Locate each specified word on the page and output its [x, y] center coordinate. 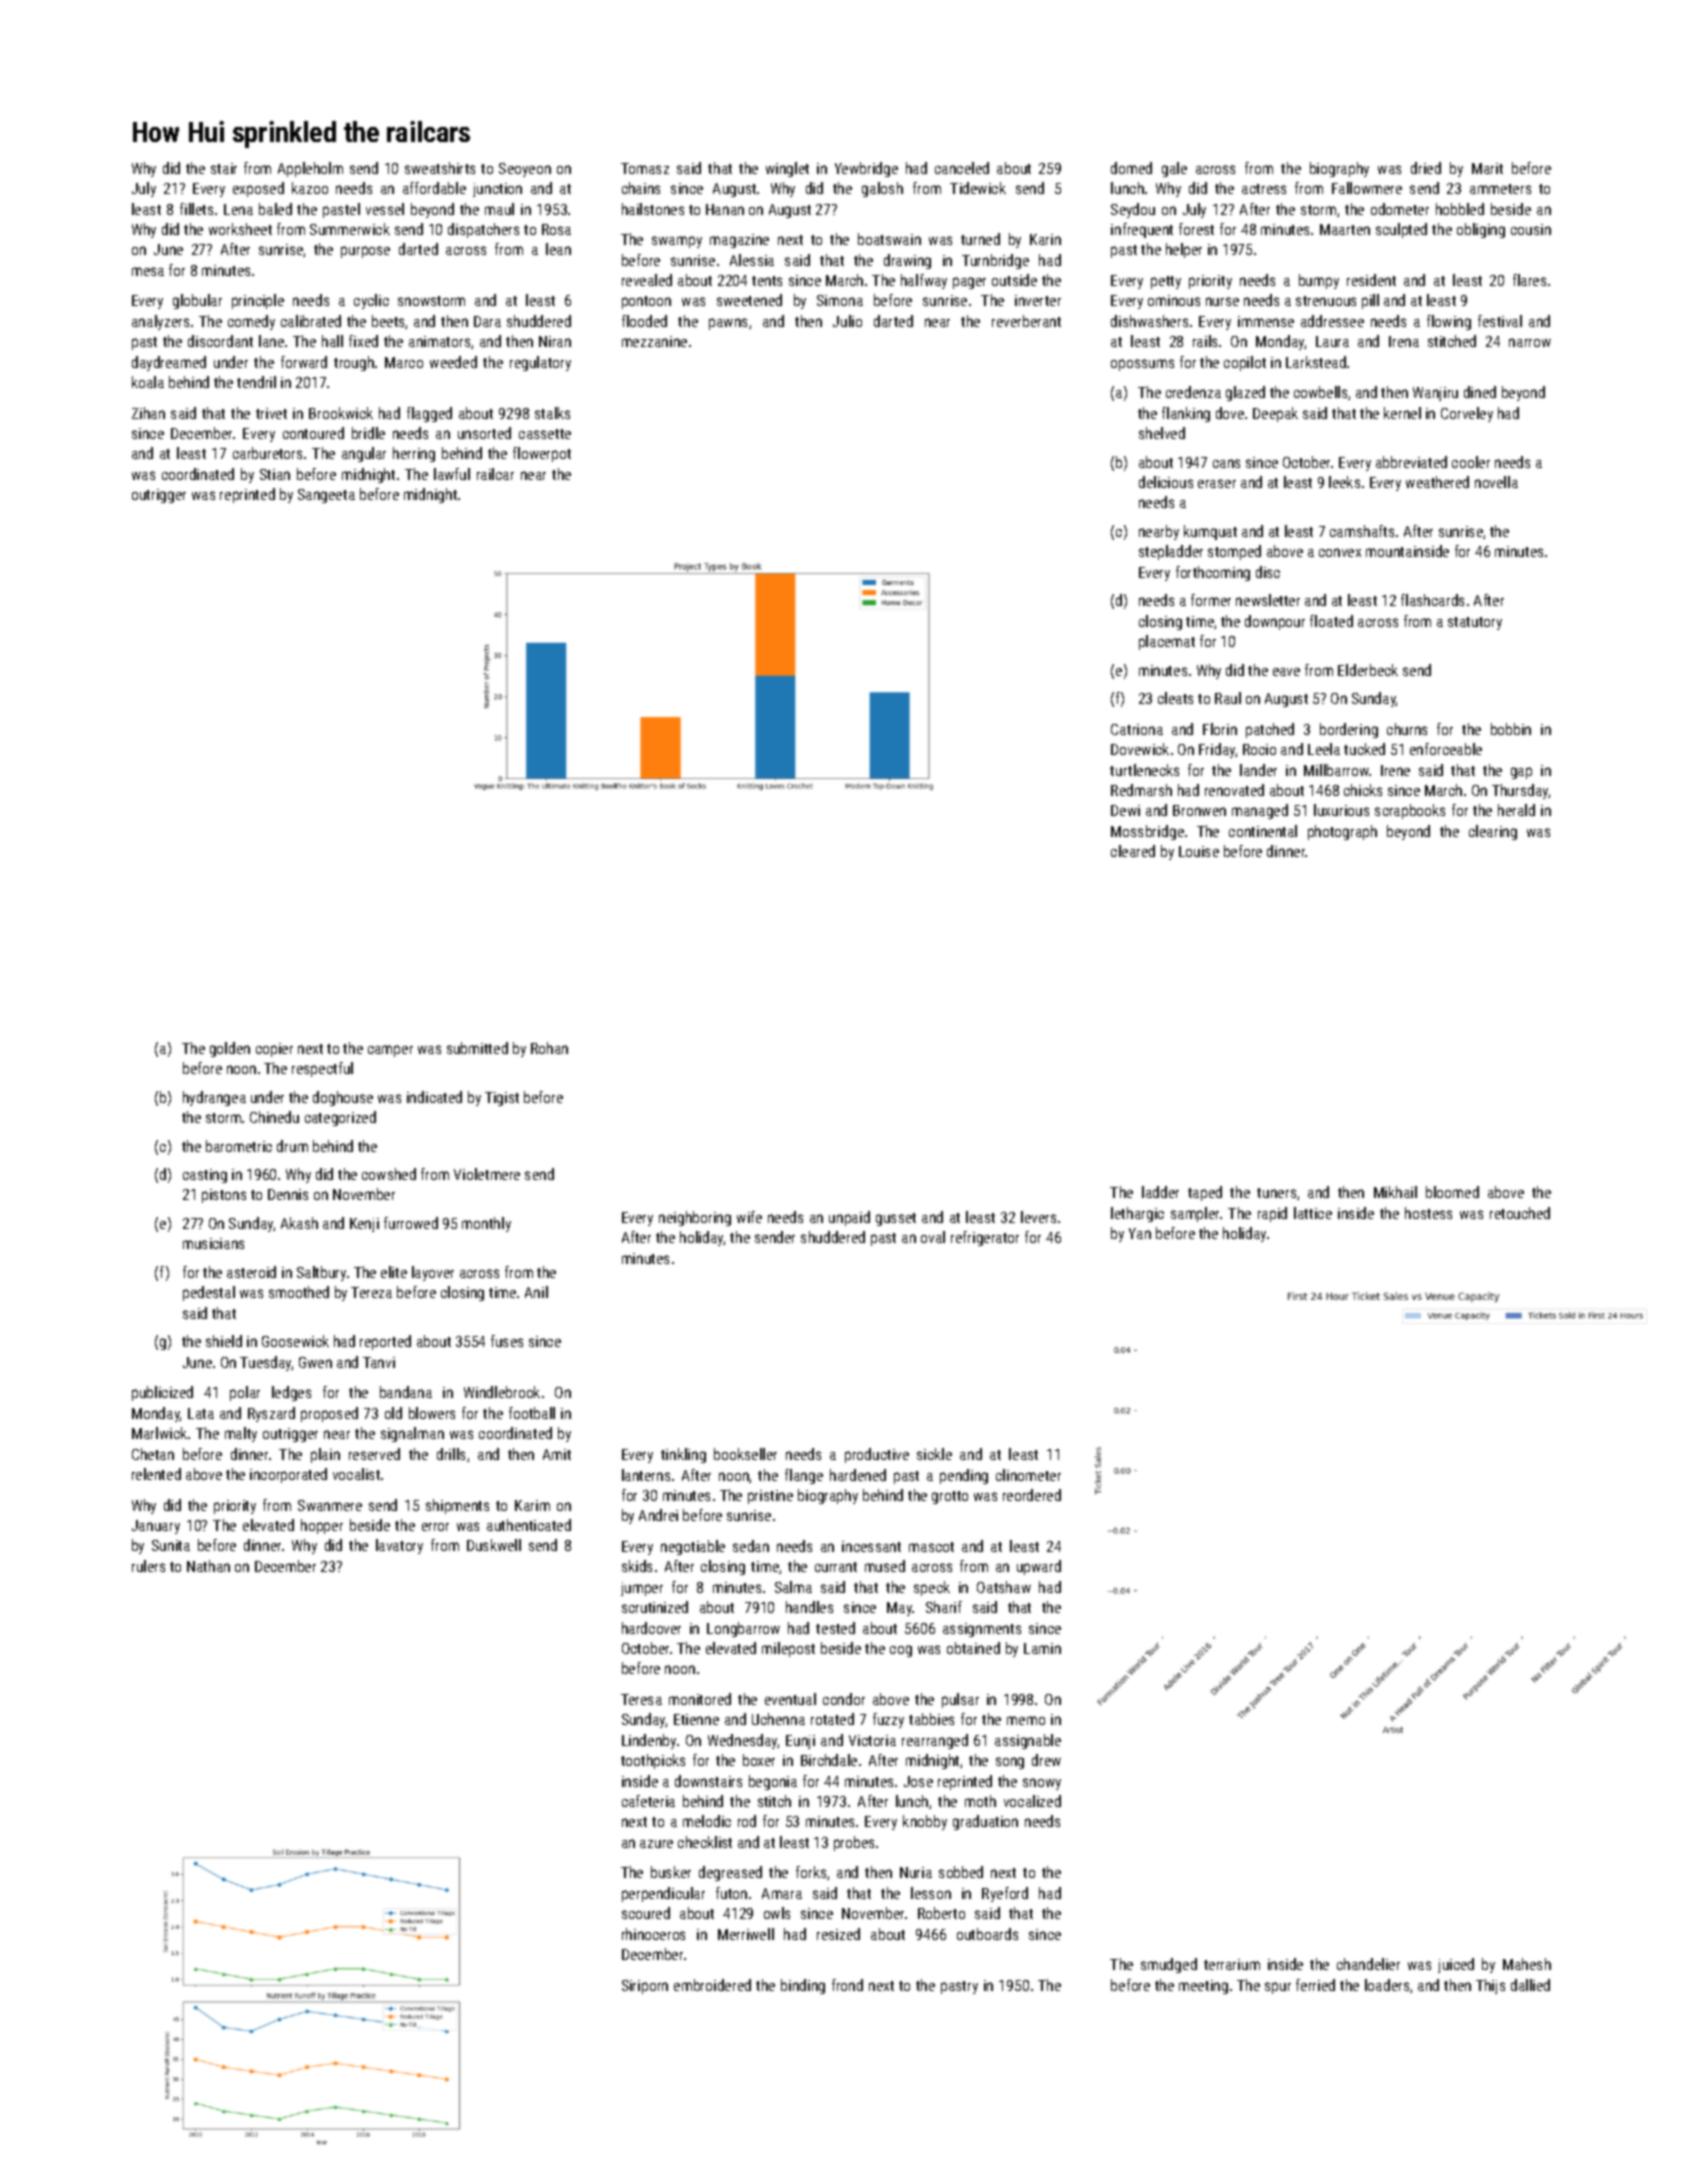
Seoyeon [525, 170]
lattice [1313, 1213]
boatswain [889, 239]
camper [390, 1051]
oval [933, 1237]
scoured [646, 1913]
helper [1184, 250]
